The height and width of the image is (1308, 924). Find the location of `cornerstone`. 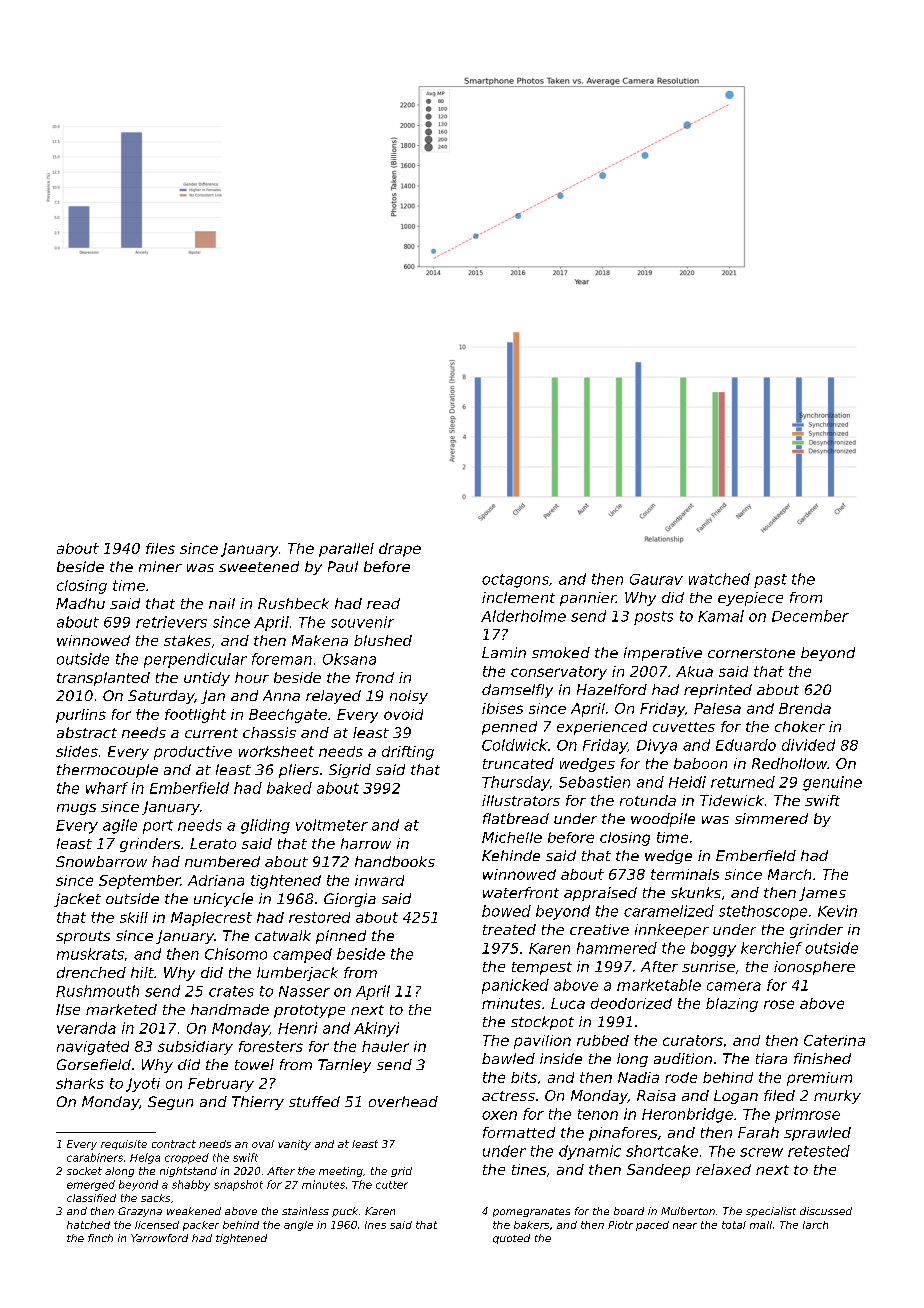

cornerstone is located at coordinates (751, 653).
